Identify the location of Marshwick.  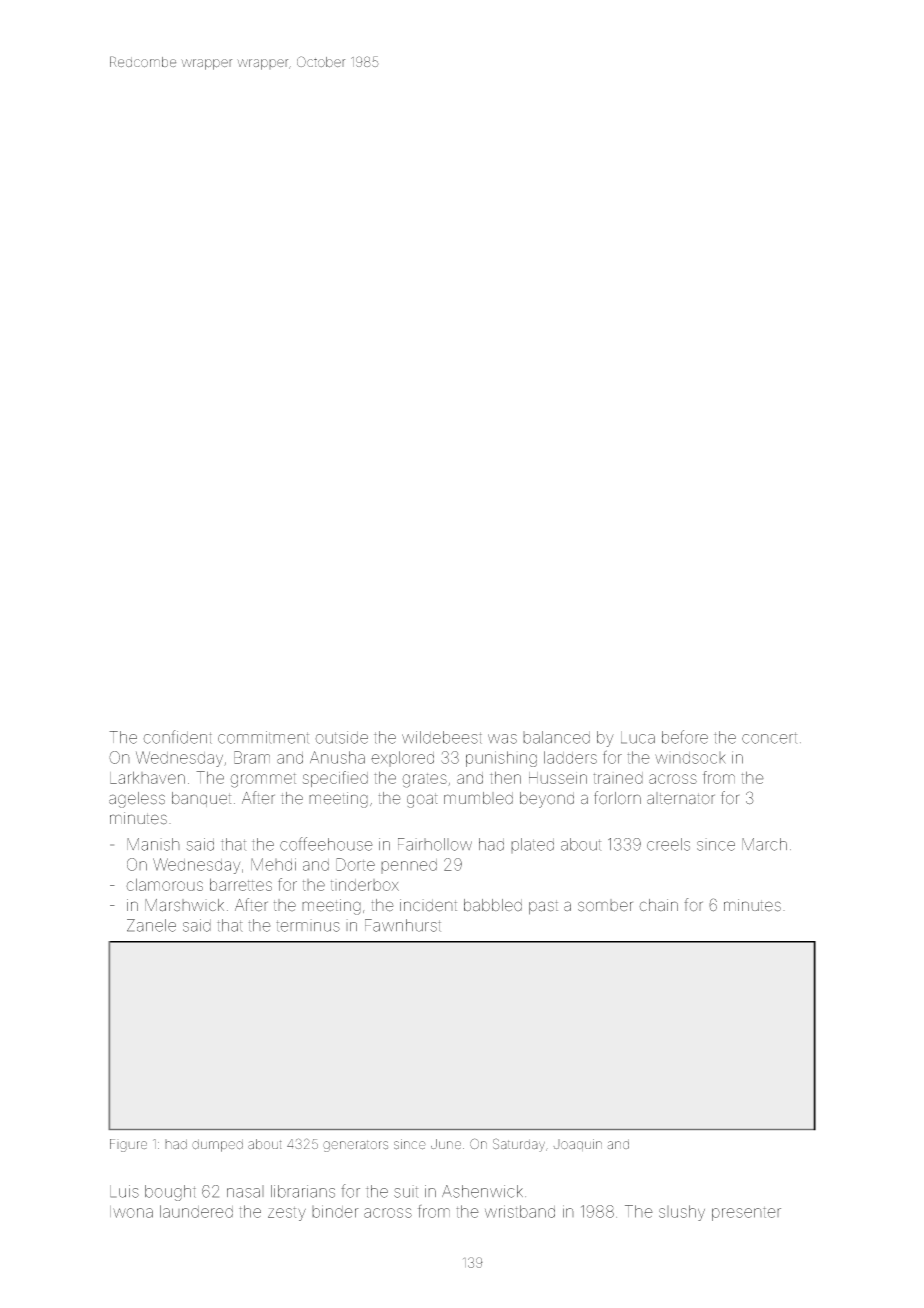
(184, 905).
